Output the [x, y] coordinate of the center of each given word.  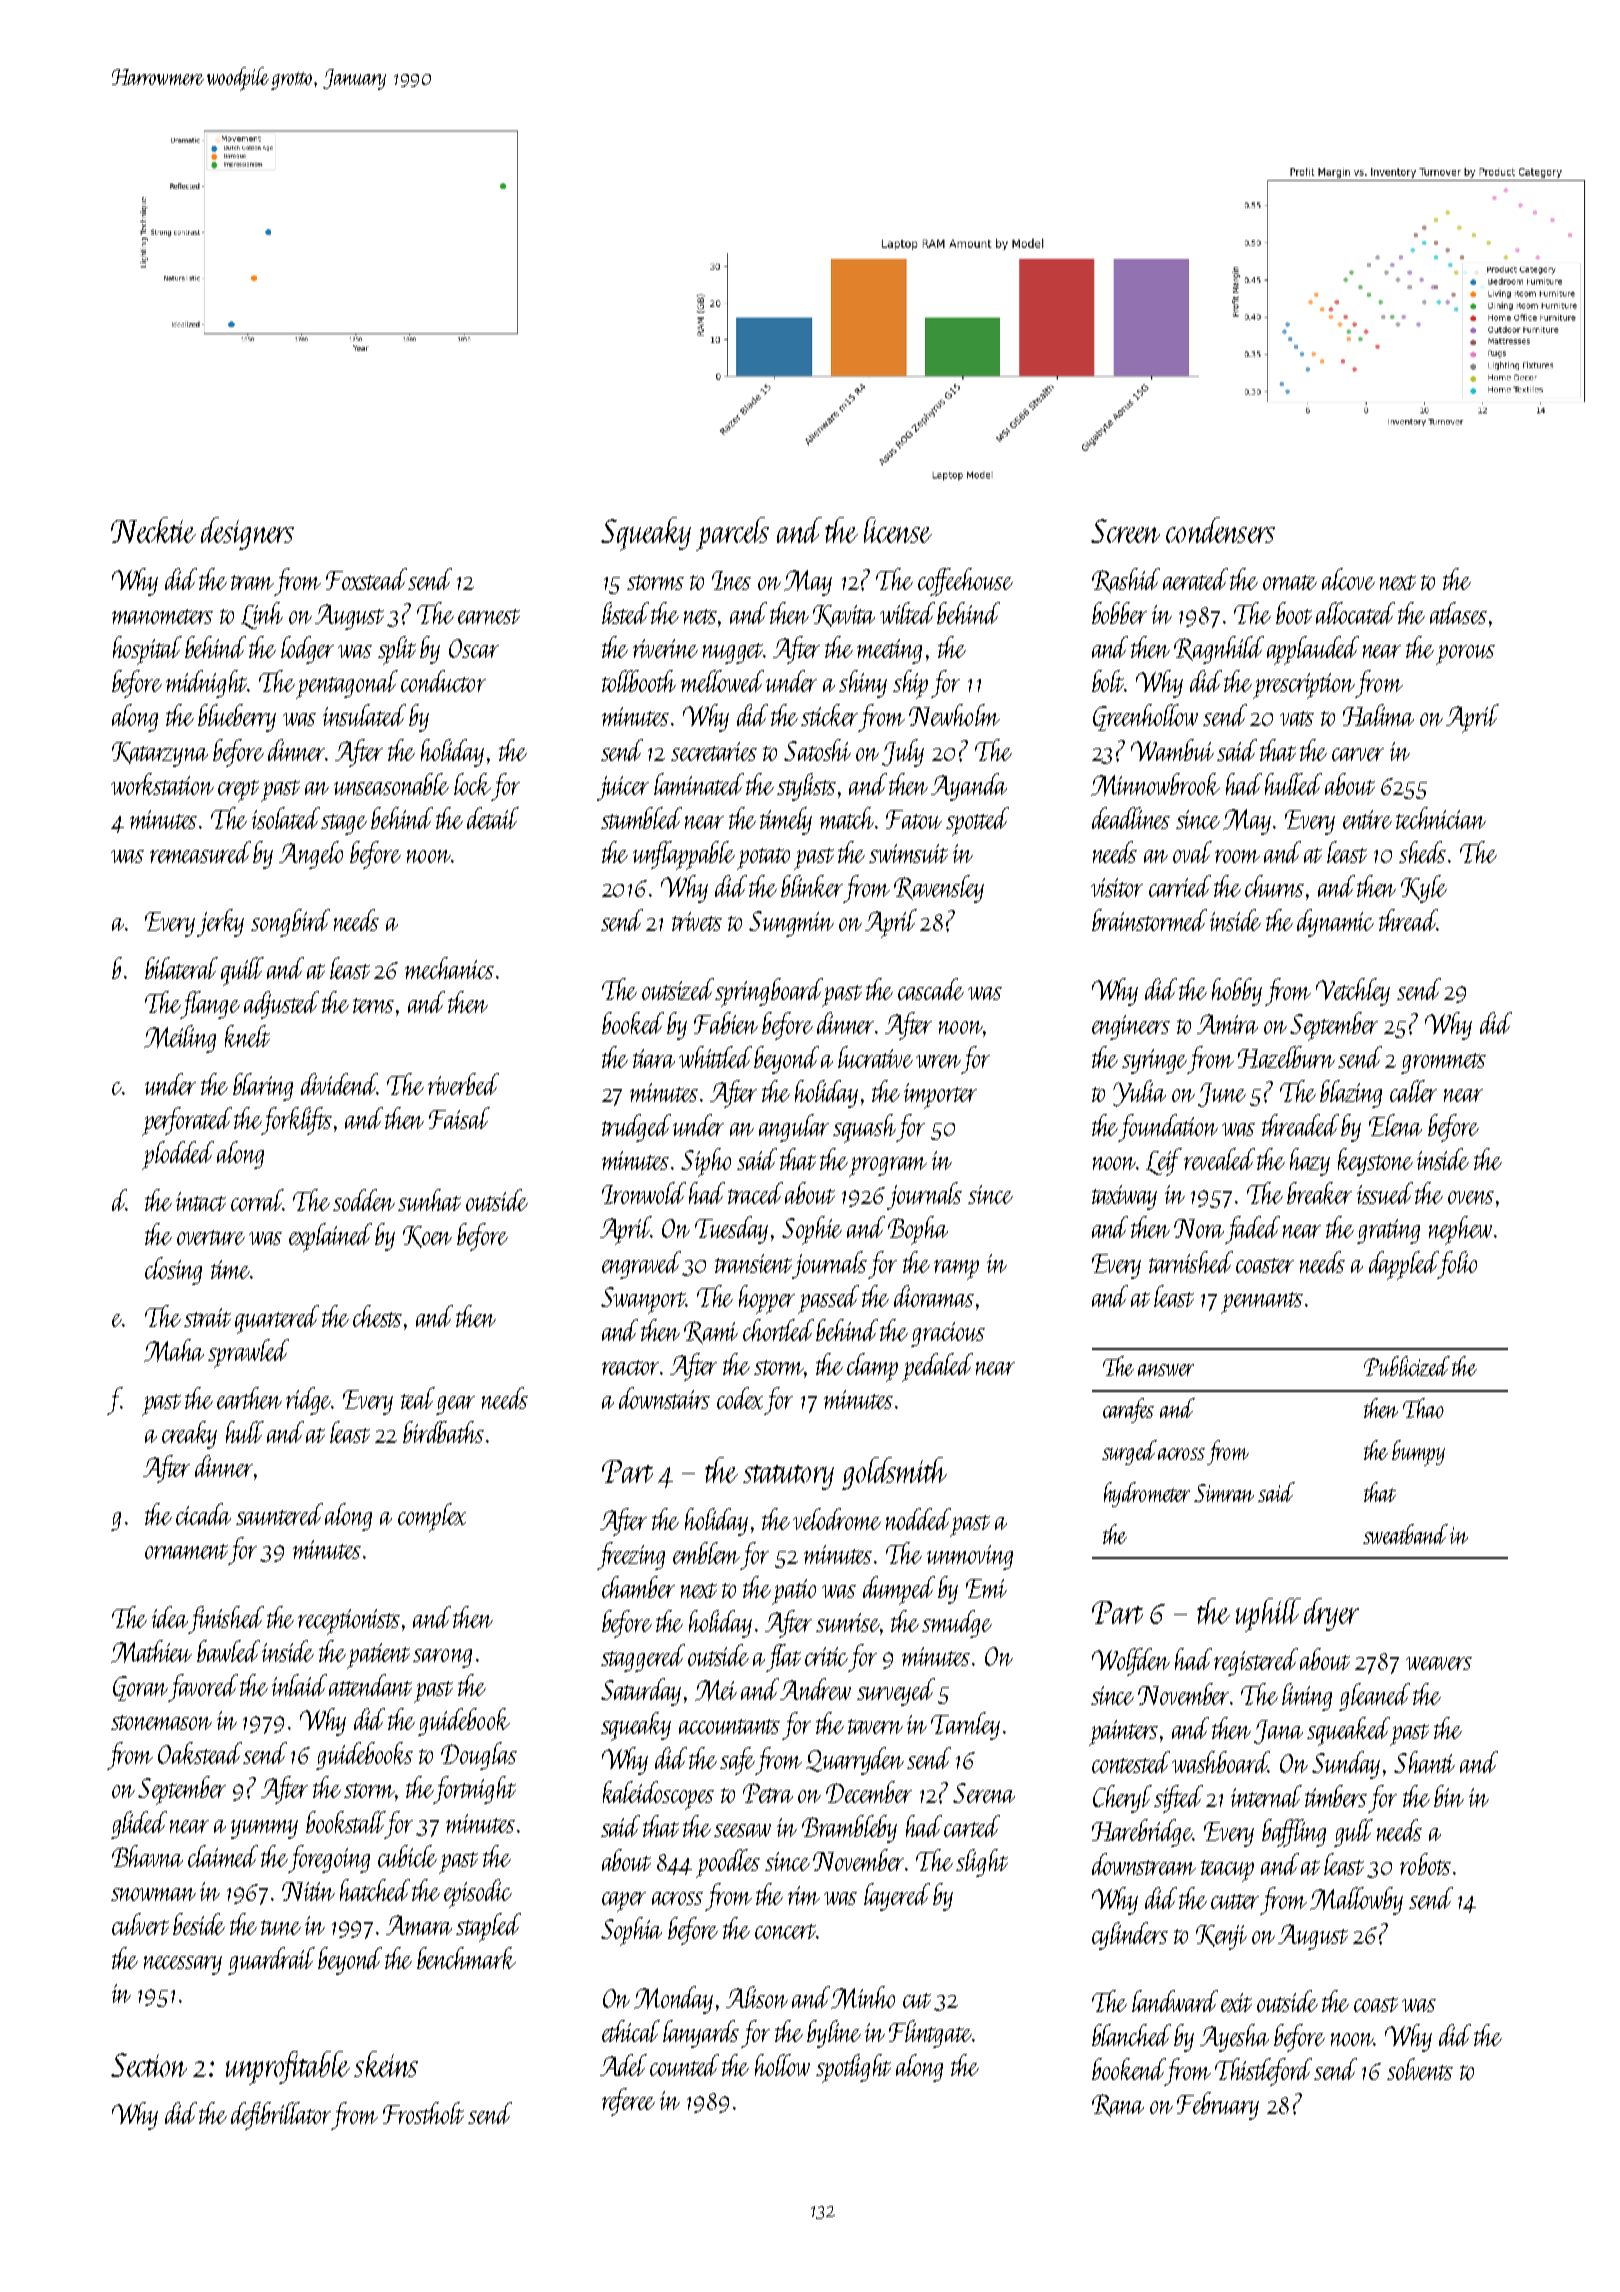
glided [139, 1825]
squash [865, 1128]
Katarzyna [160, 754]
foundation [1168, 1128]
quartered [277, 1319]
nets [700, 616]
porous [1465, 655]
